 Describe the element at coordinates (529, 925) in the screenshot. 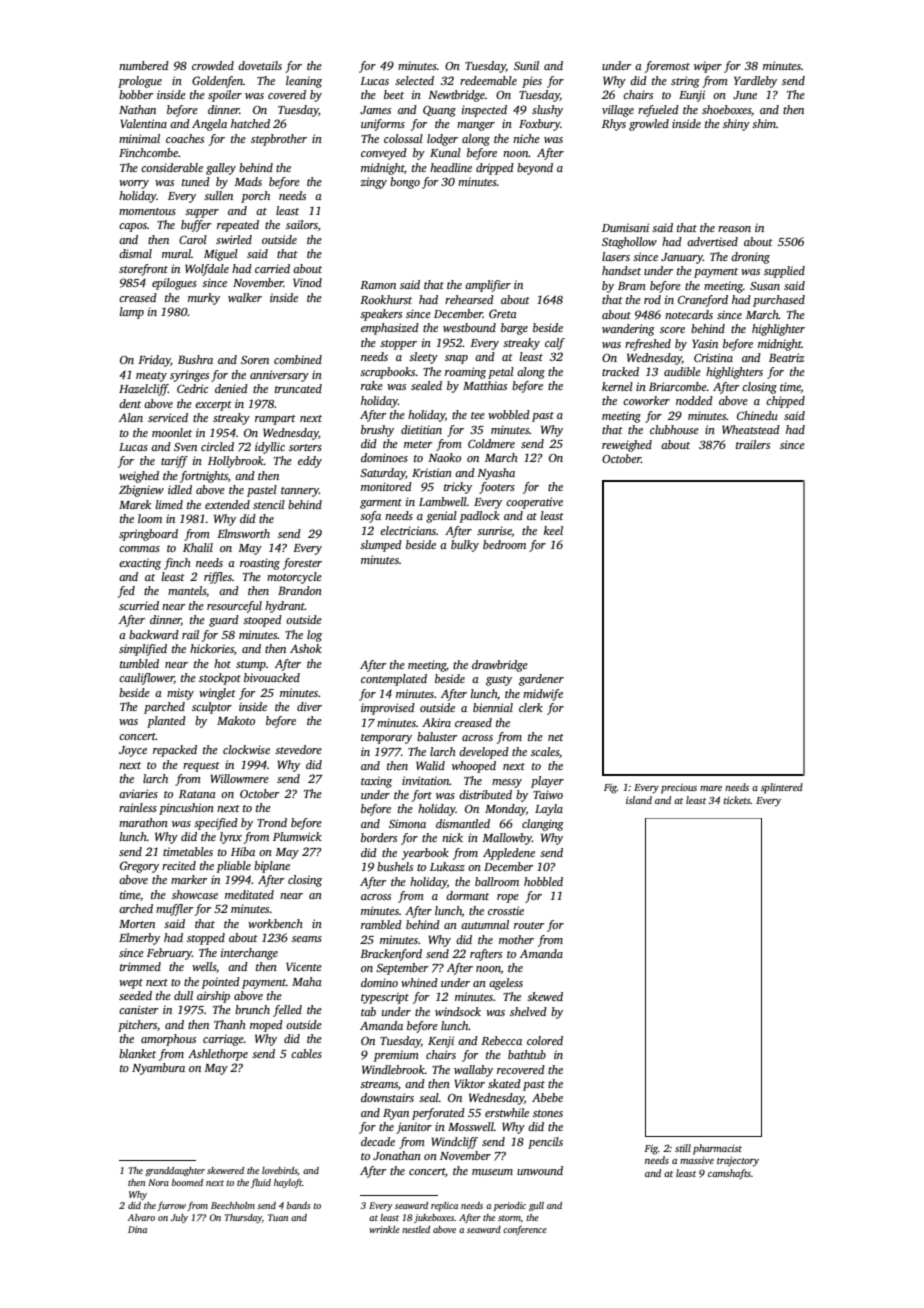

I see `router` at that location.
